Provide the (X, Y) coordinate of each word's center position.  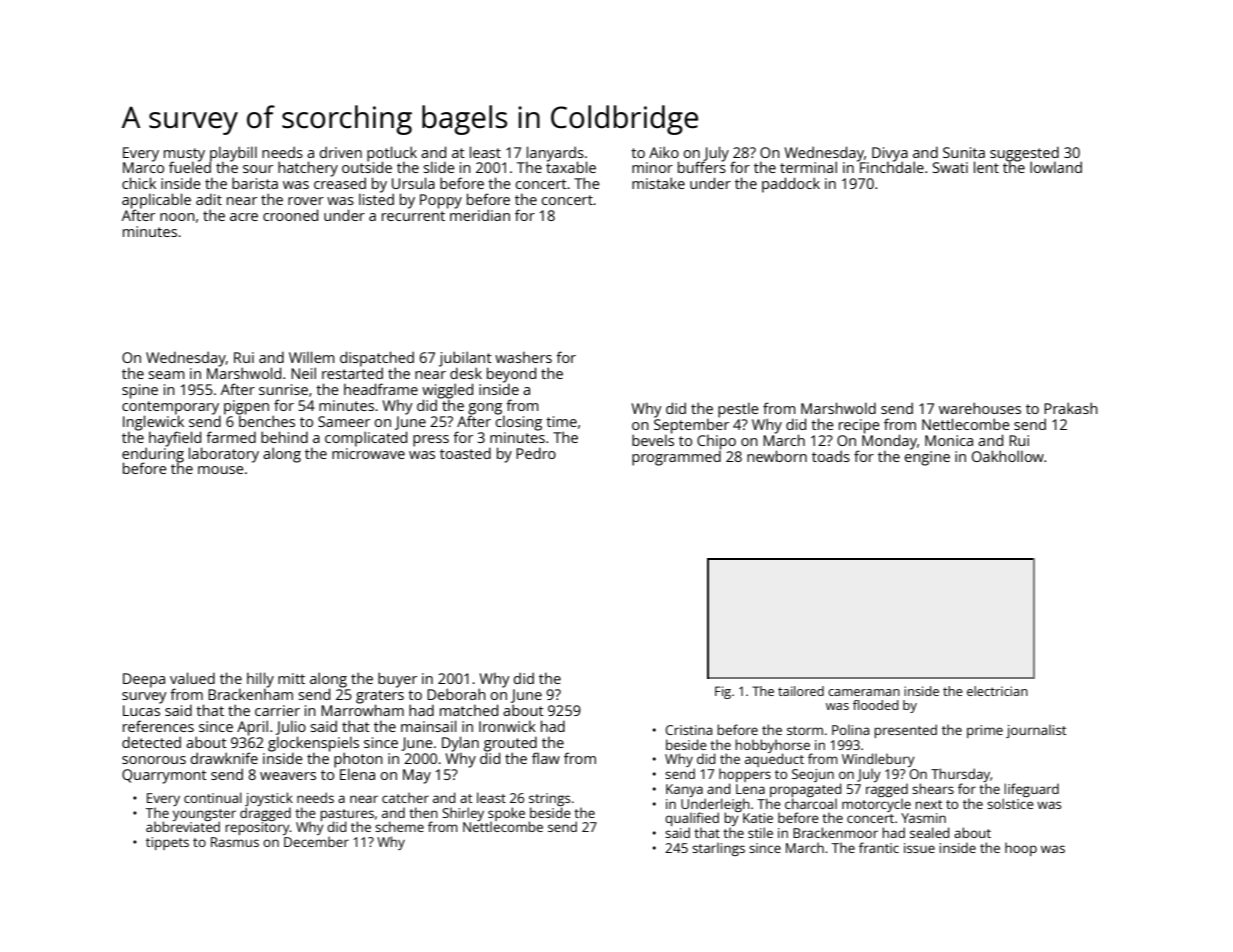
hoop (1021, 849)
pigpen (246, 407)
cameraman (864, 692)
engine (927, 458)
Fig (723, 692)
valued (192, 678)
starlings (718, 849)
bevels (653, 440)
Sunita (964, 152)
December (316, 841)
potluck (392, 154)
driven (341, 152)
